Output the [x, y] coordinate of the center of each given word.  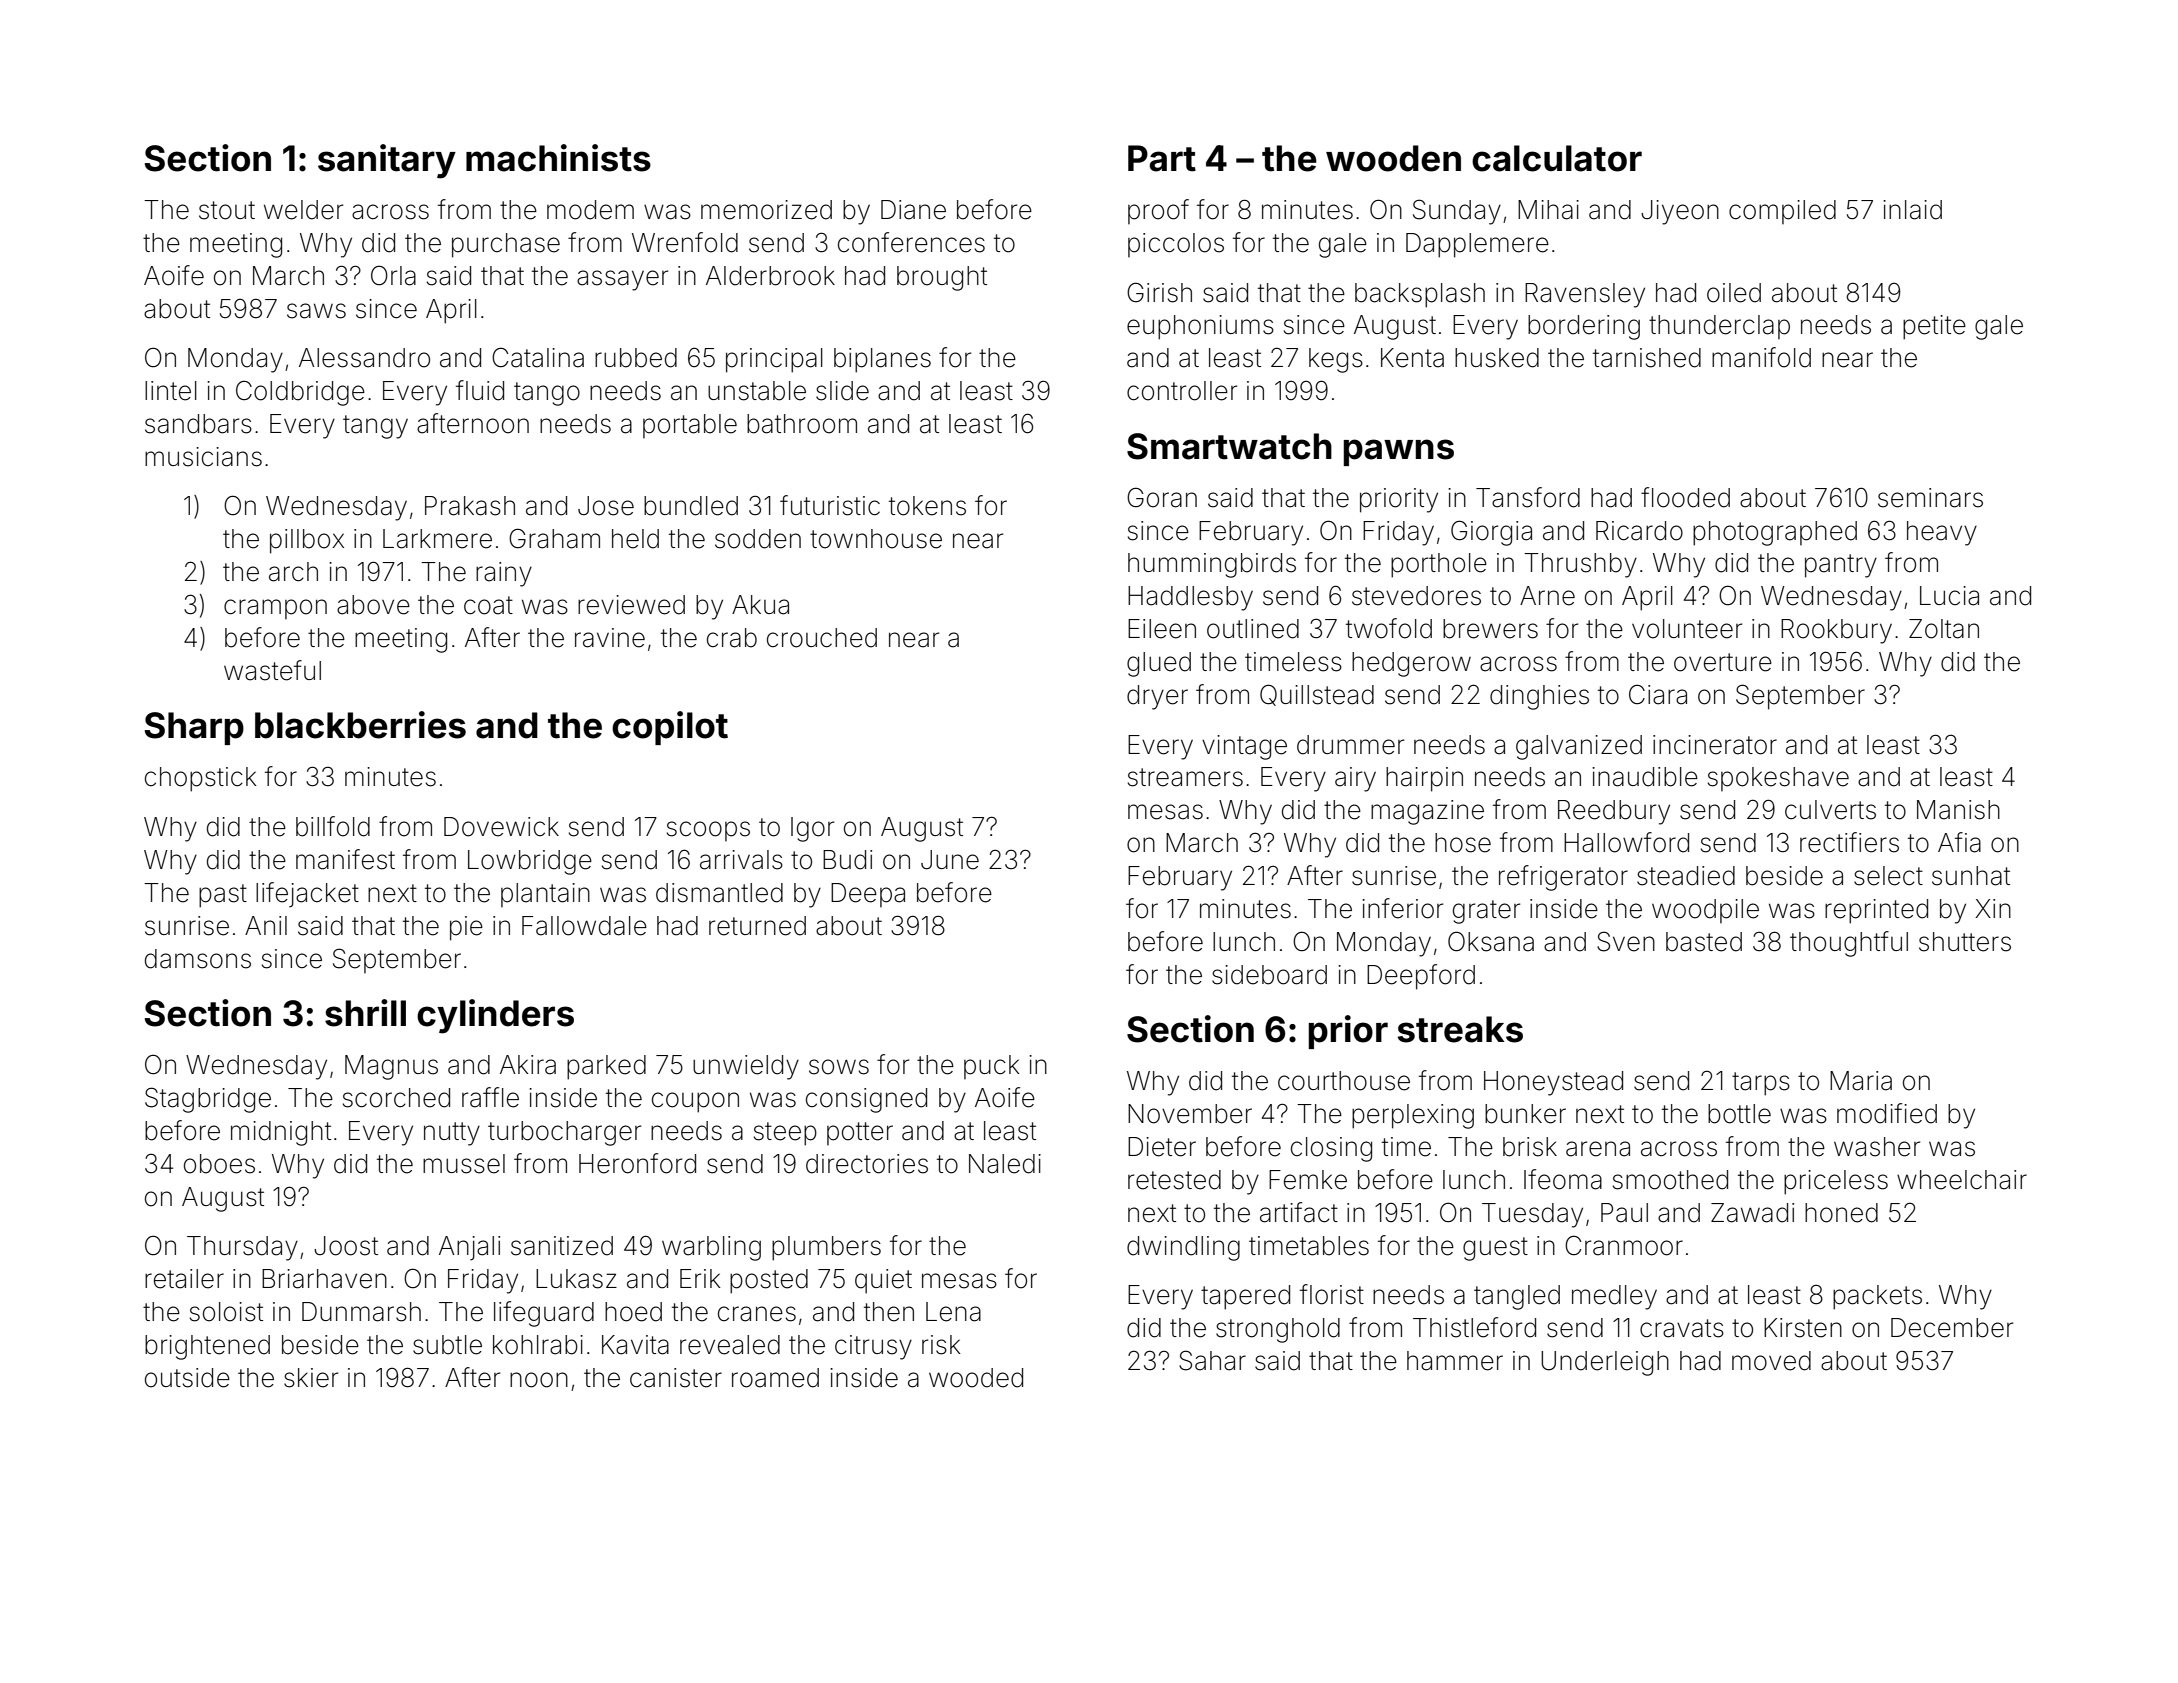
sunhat [1971, 876]
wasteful [272, 670]
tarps [1761, 1084]
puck [992, 1067]
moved [1771, 1361]
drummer [1350, 745]
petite [1934, 327]
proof [1158, 211]
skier [311, 1378]
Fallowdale [584, 926]
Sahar [1212, 1360]
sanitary [387, 161]
